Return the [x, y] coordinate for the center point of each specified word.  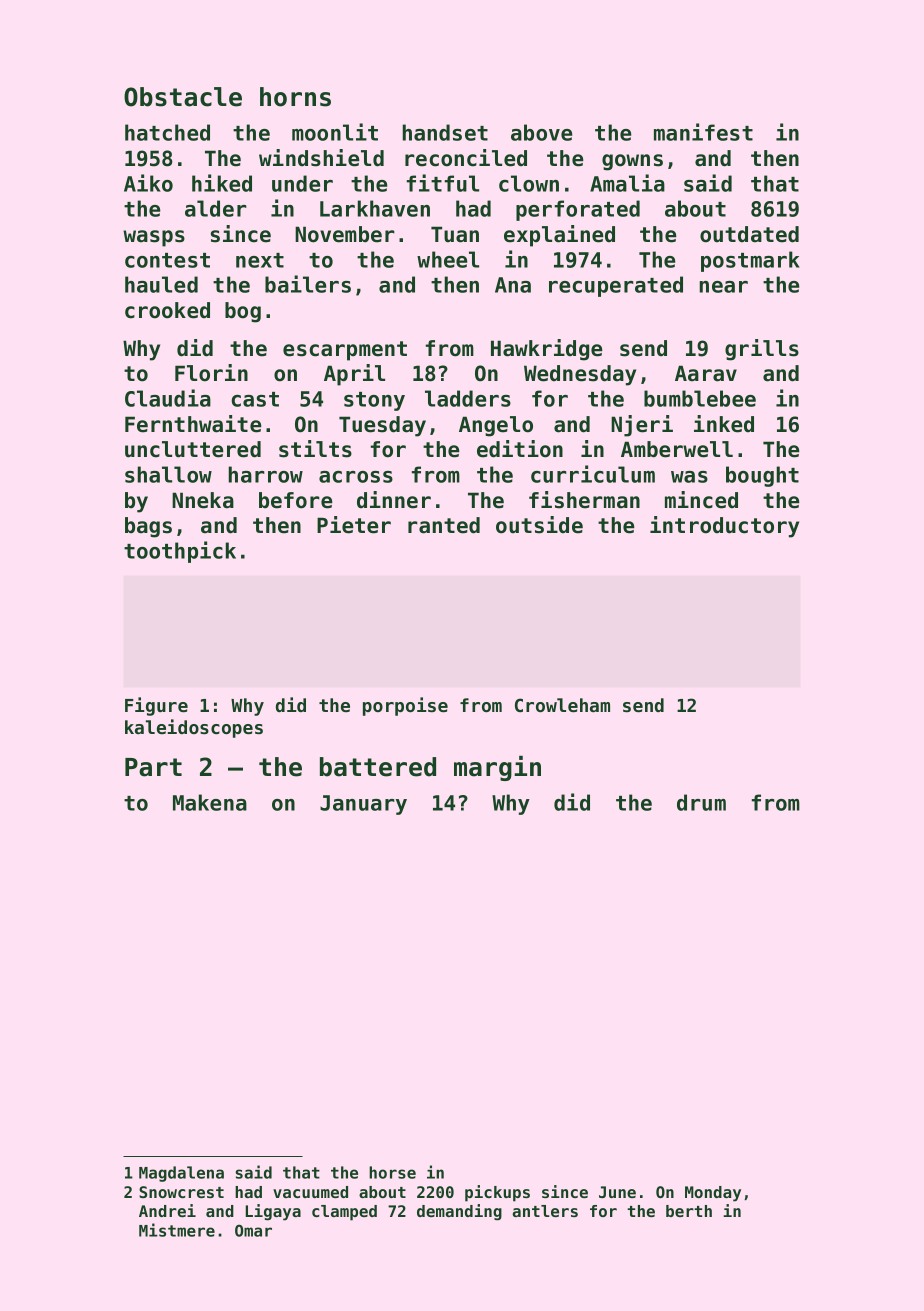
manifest [703, 132]
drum [701, 802]
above [541, 132]
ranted [444, 525]
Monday [713, 1194]
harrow [266, 474]
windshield [321, 158]
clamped [344, 1213]
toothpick [180, 552]
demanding [459, 1212]
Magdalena [181, 1174]
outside [539, 525]
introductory [724, 527]
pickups [497, 1193]
